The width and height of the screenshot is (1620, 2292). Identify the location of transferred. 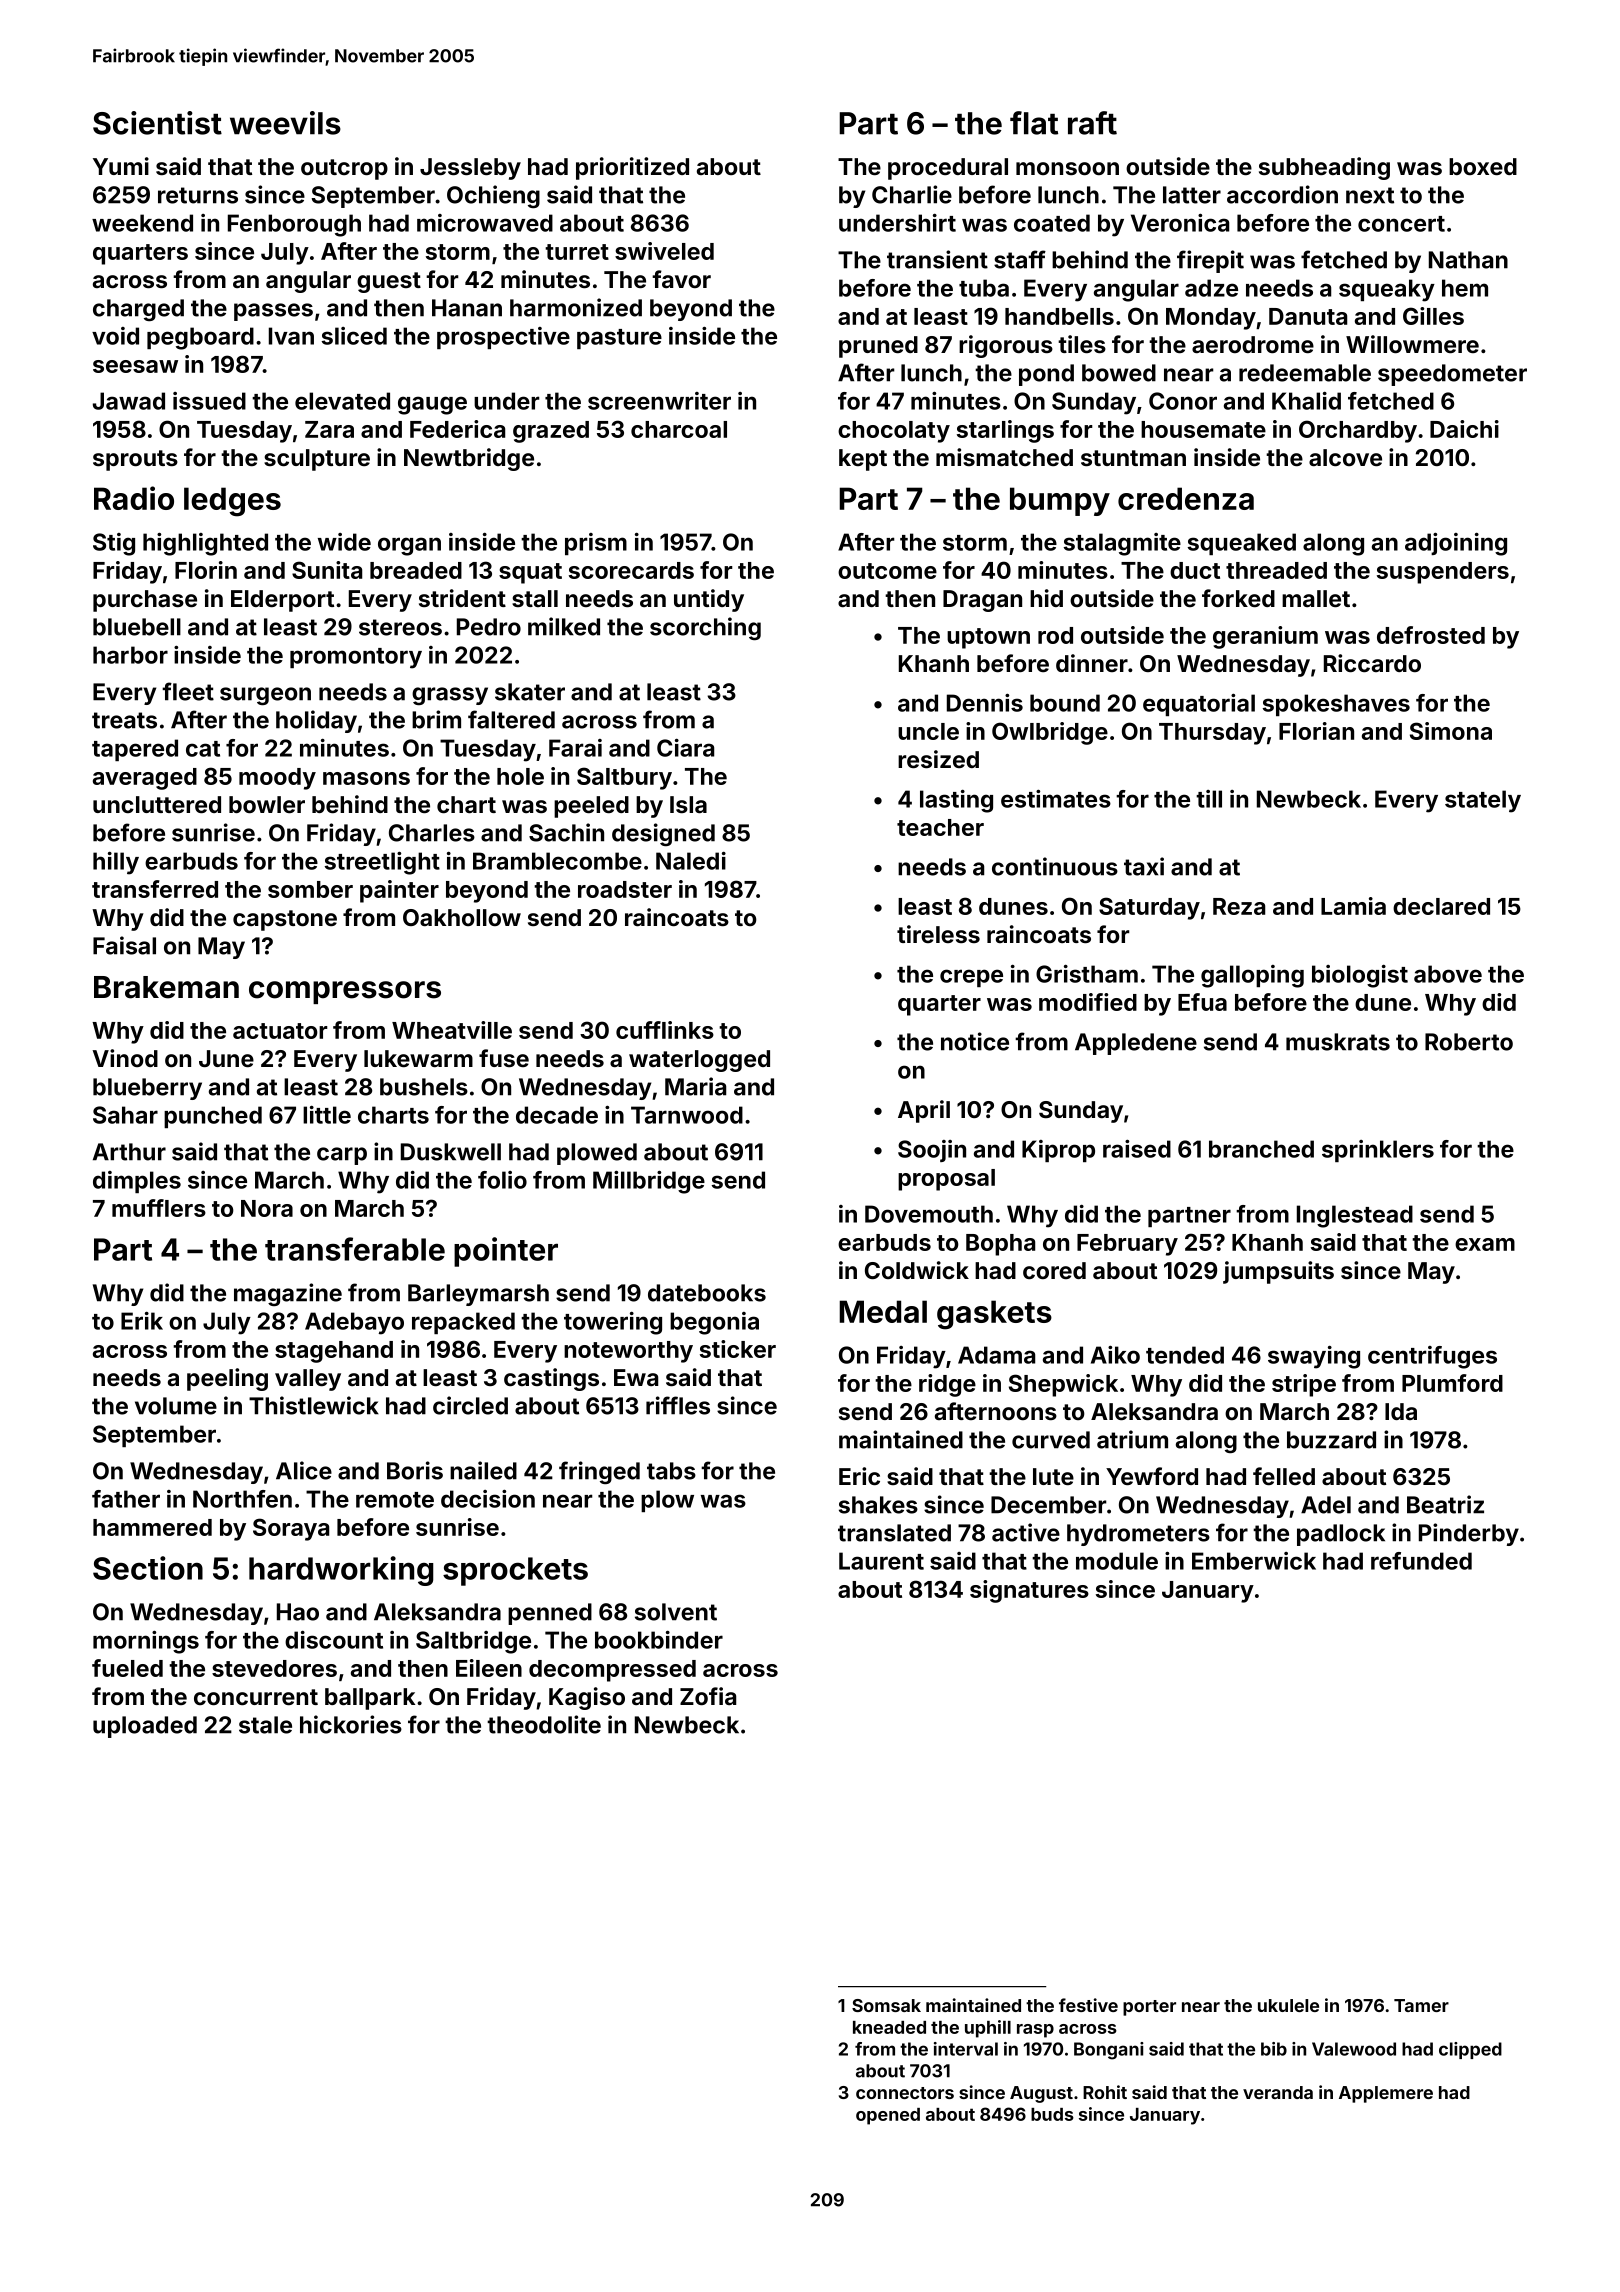
(155, 889).
